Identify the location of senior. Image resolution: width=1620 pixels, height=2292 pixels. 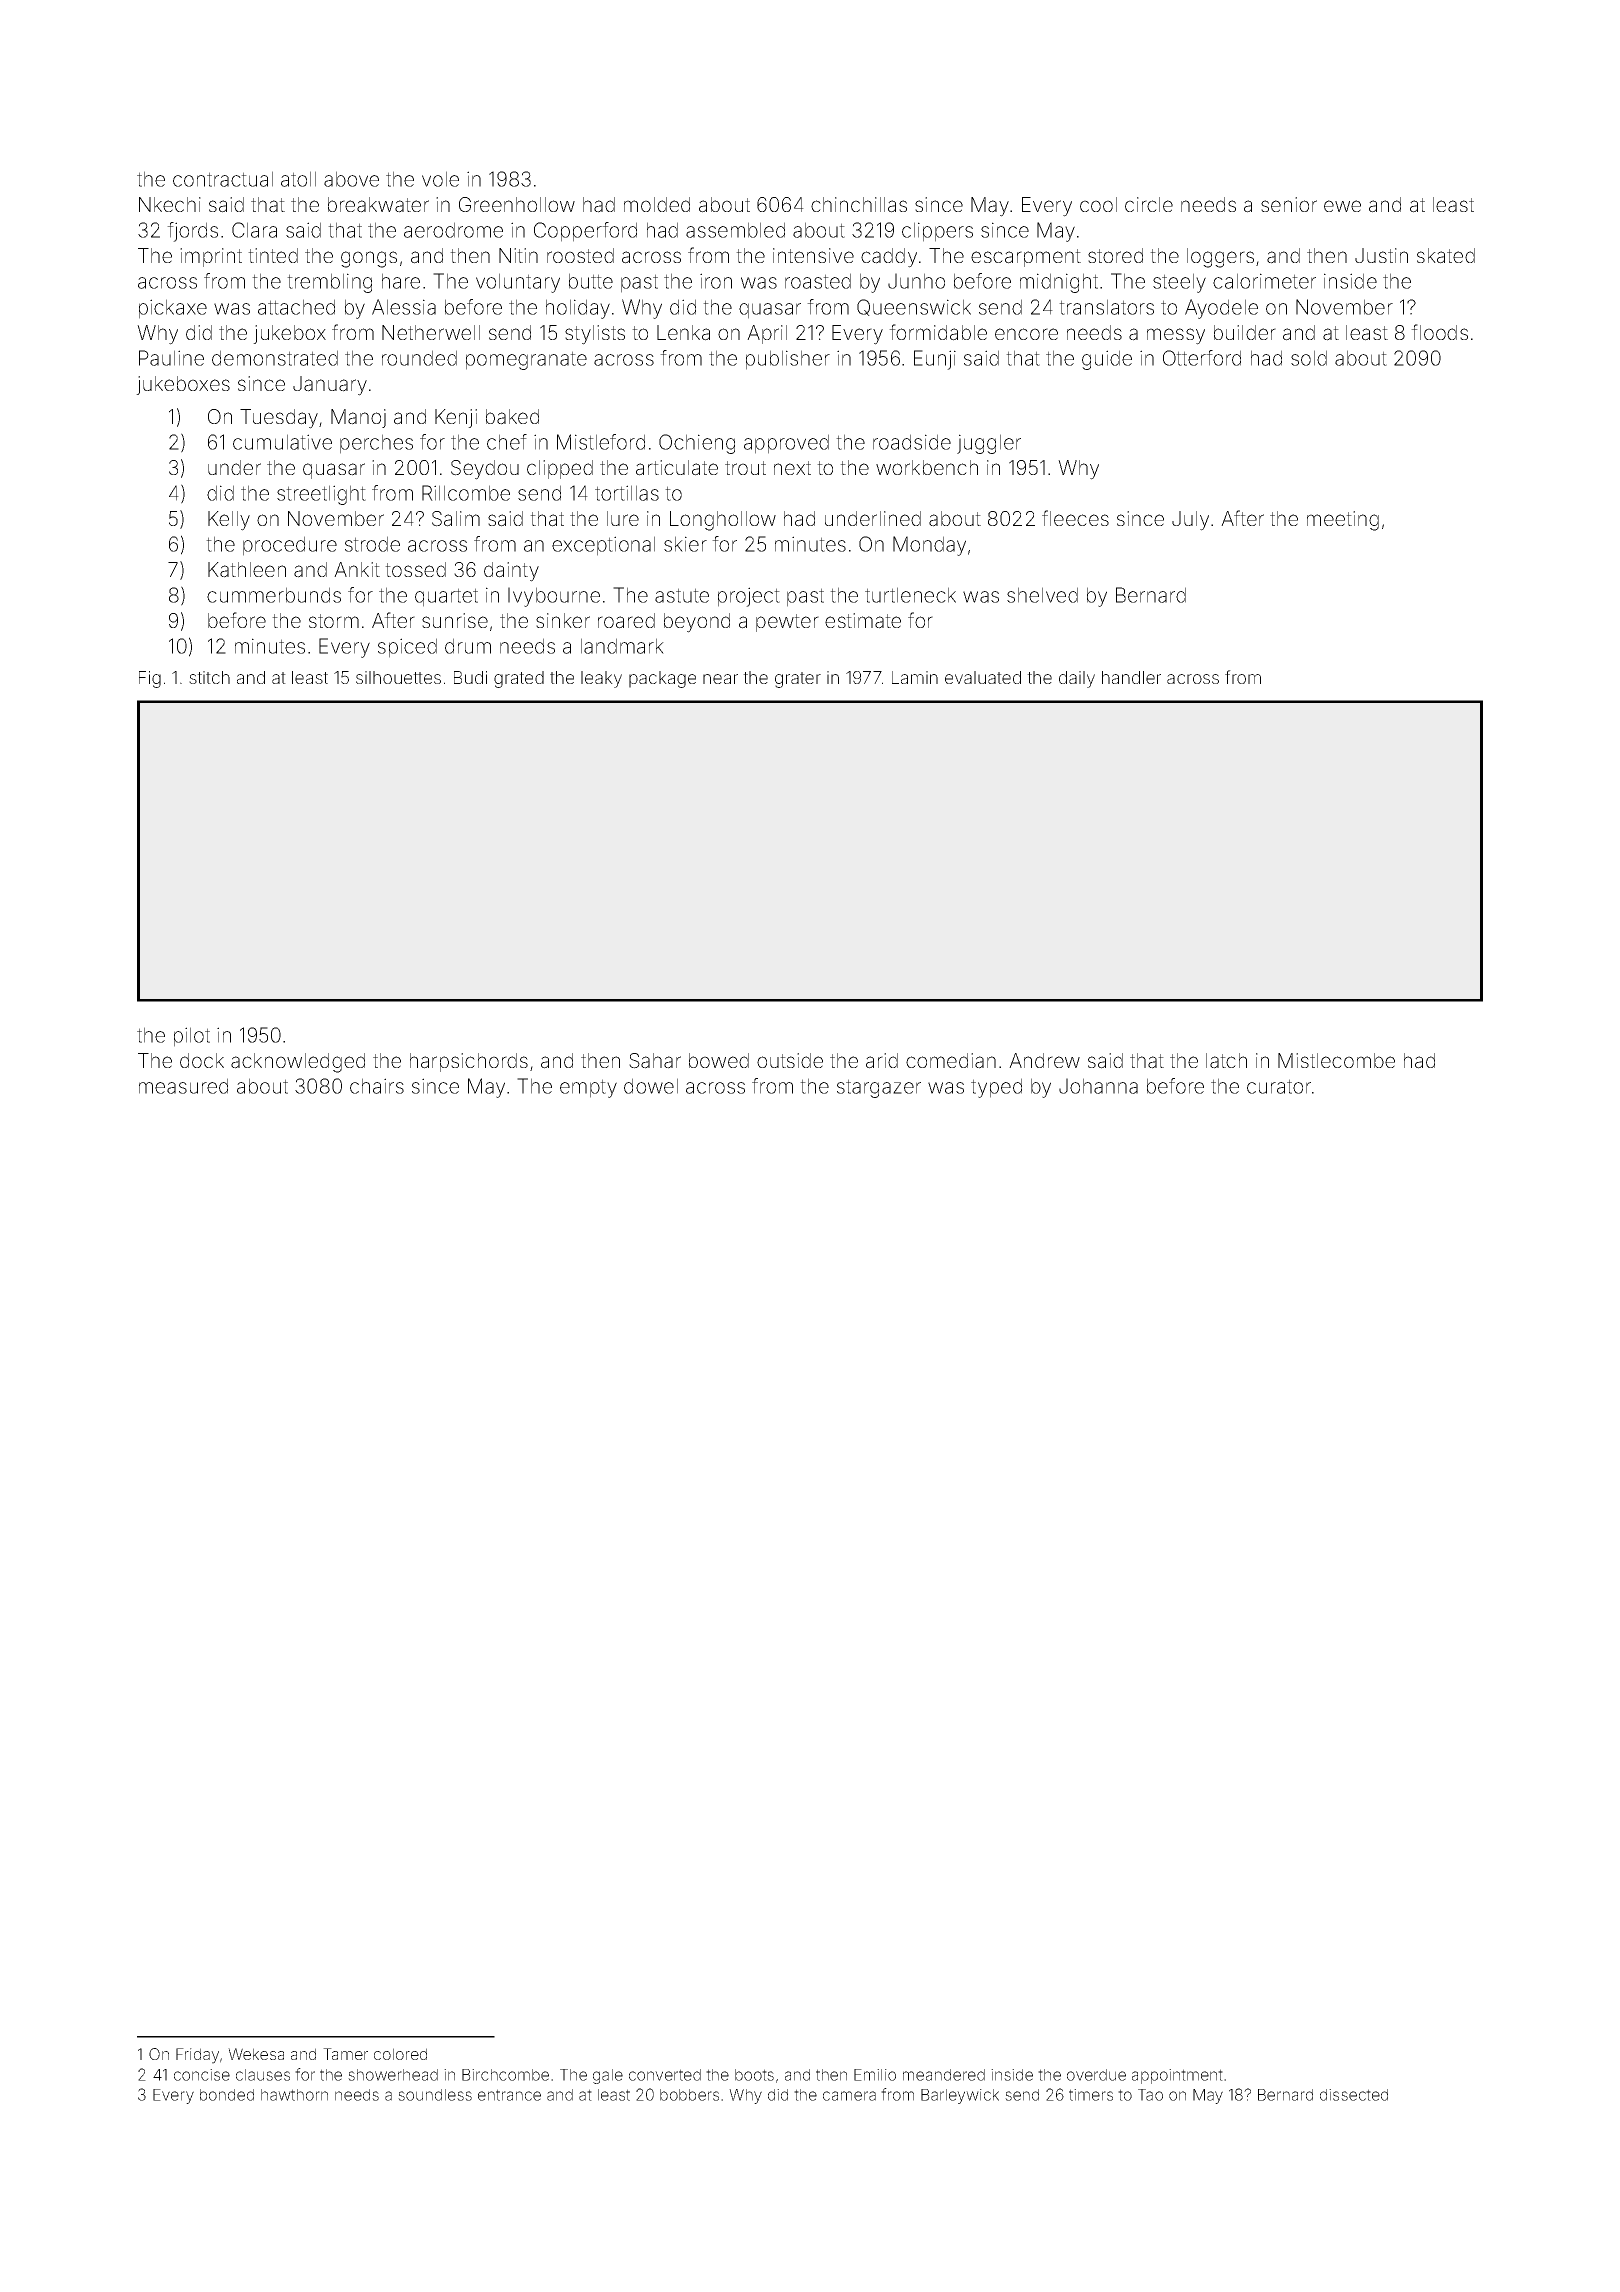
(1289, 204).
